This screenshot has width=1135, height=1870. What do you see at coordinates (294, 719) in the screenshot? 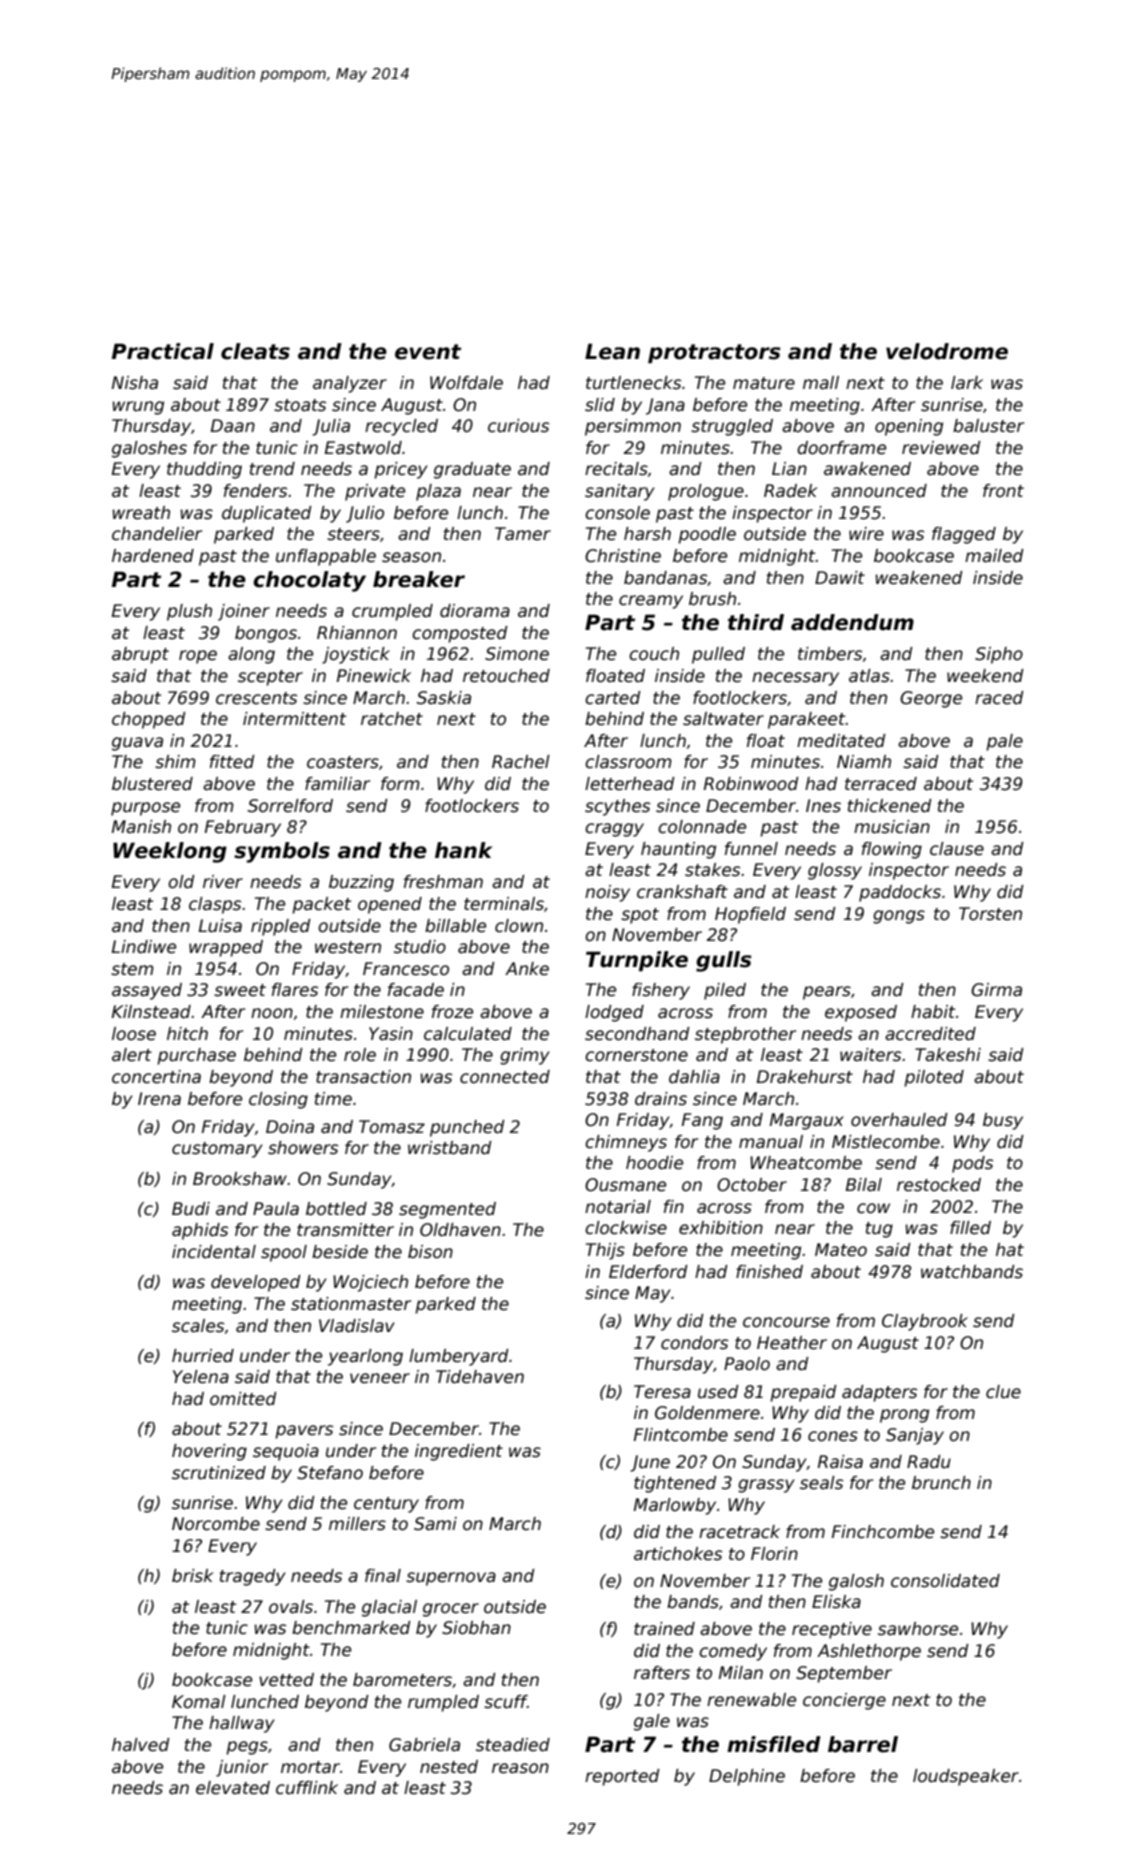
I see `intermittent` at bounding box center [294, 719].
